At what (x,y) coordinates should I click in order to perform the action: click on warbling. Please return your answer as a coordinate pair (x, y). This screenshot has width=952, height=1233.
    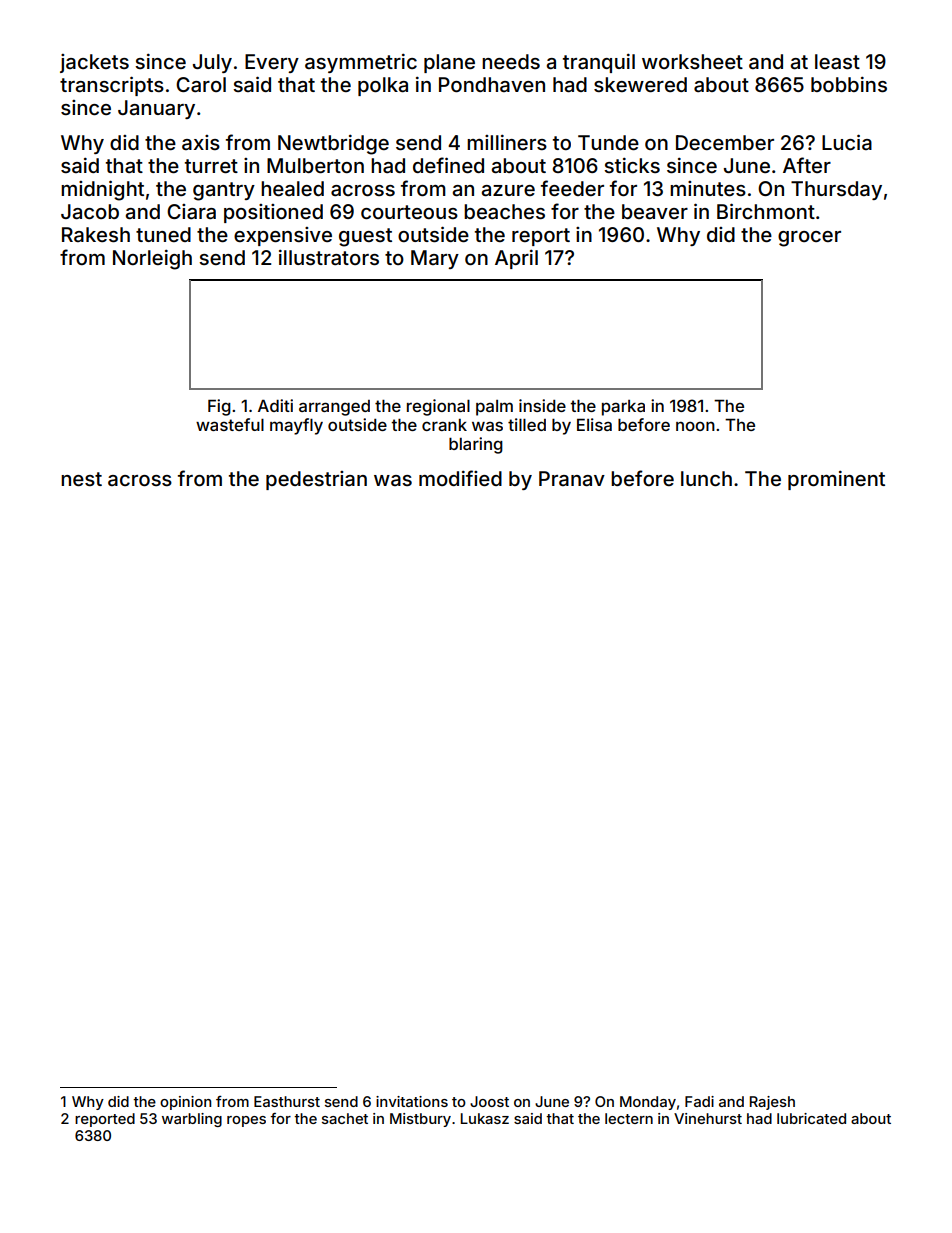
    Looking at the image, I should click on (192, 1120).
